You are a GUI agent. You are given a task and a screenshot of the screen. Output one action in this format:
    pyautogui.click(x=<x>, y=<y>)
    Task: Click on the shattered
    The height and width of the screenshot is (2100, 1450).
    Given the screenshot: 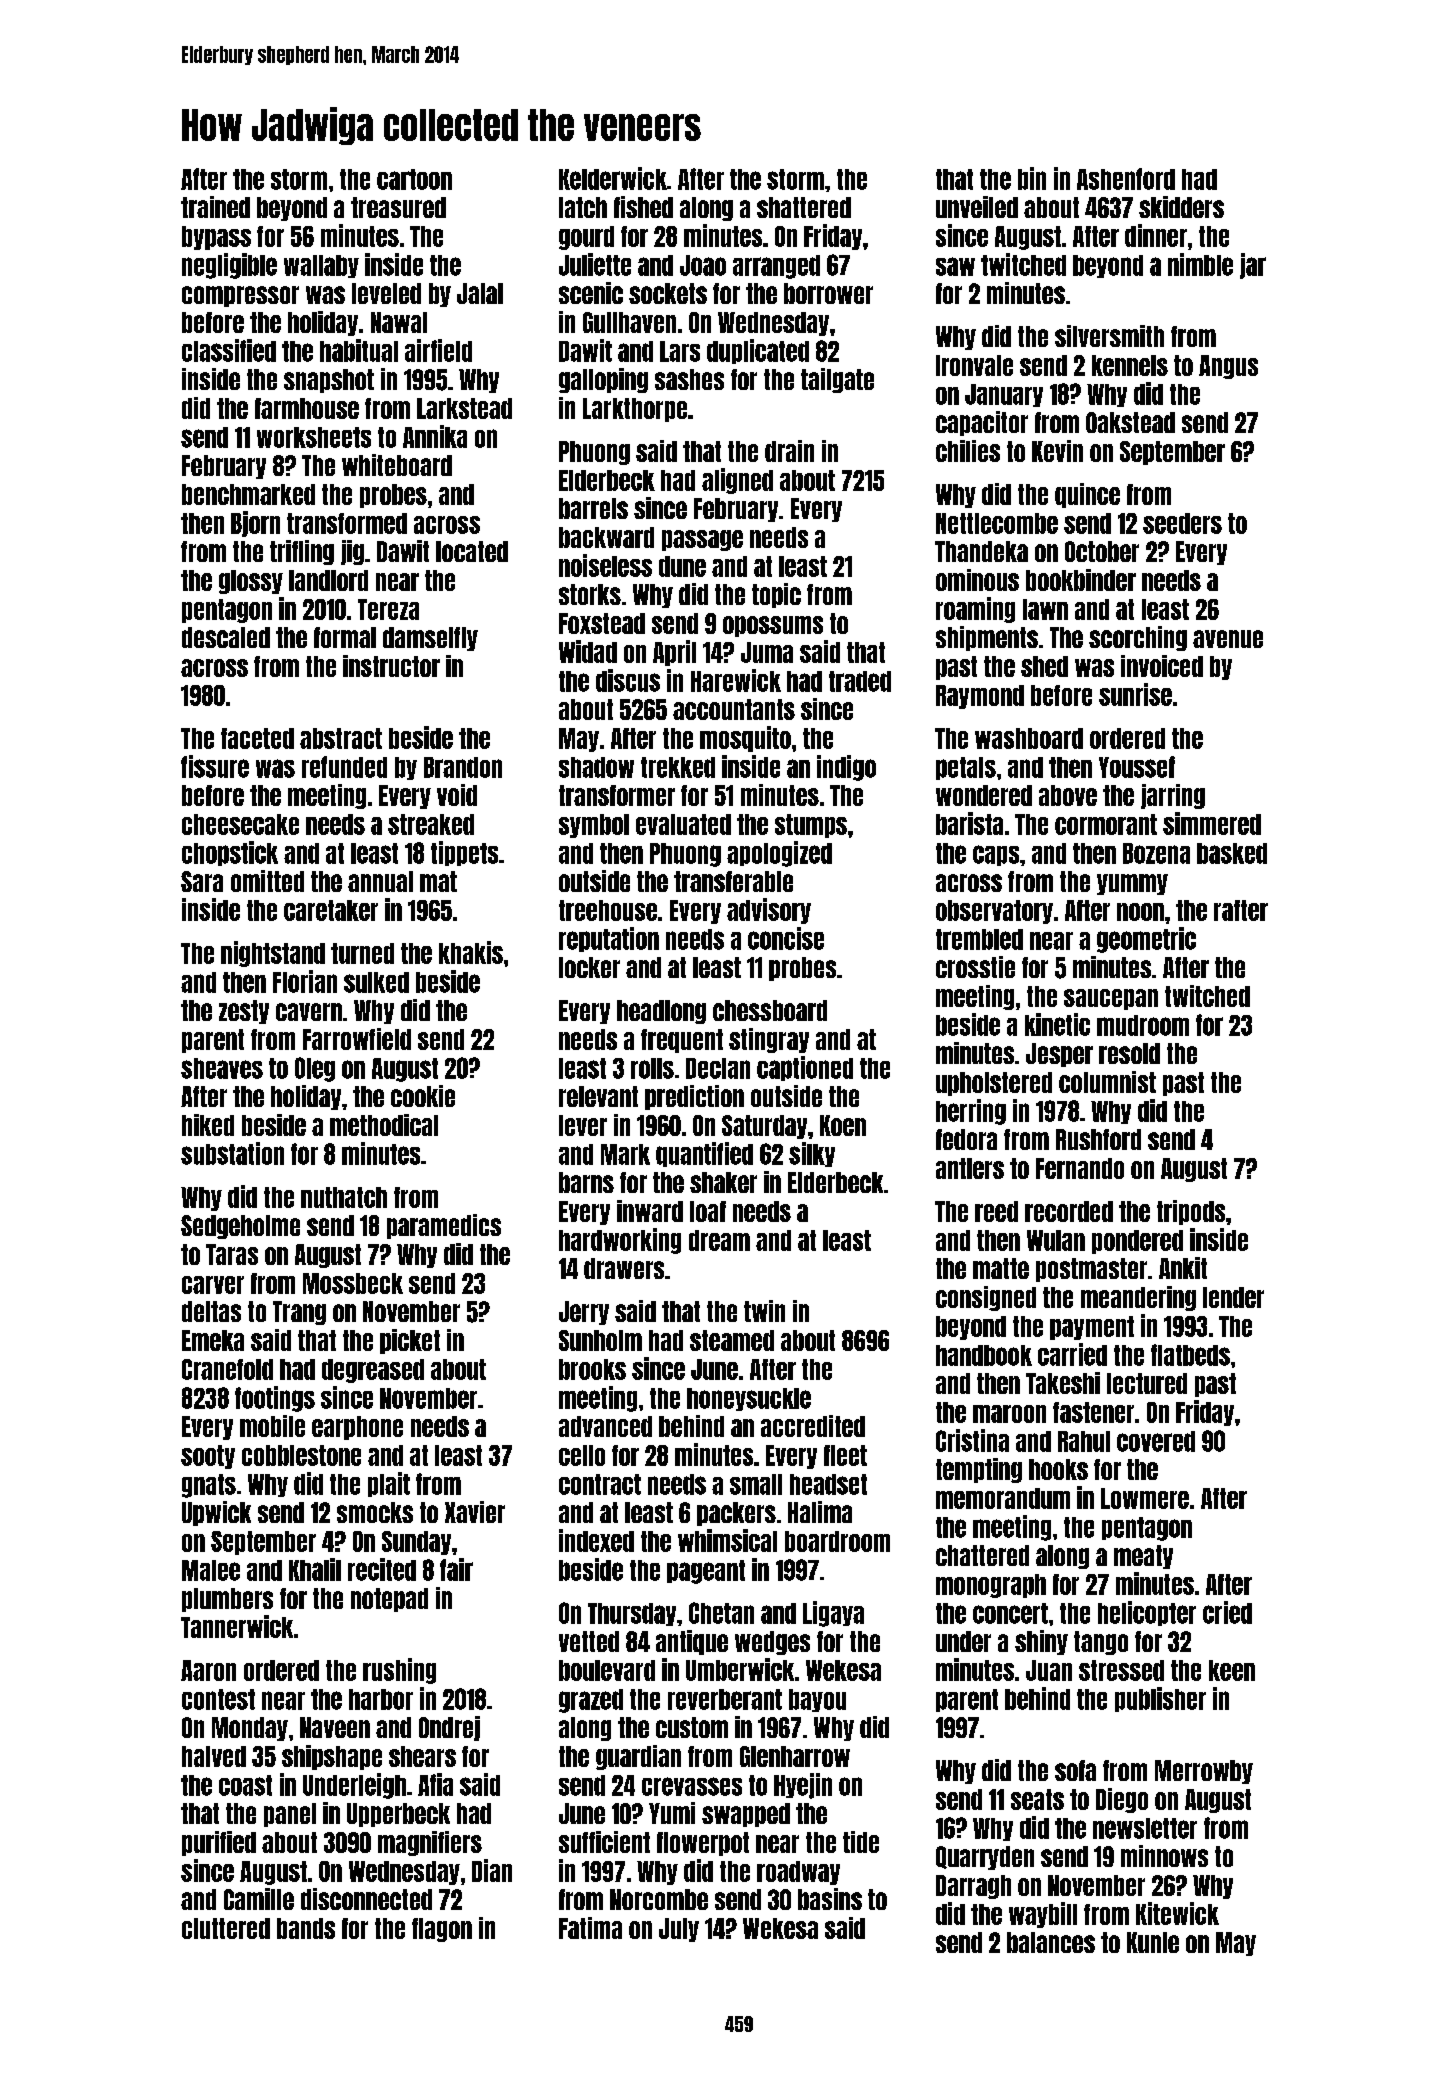 What is the action you would take?
    pyautogui.click(x=804, y=207)
